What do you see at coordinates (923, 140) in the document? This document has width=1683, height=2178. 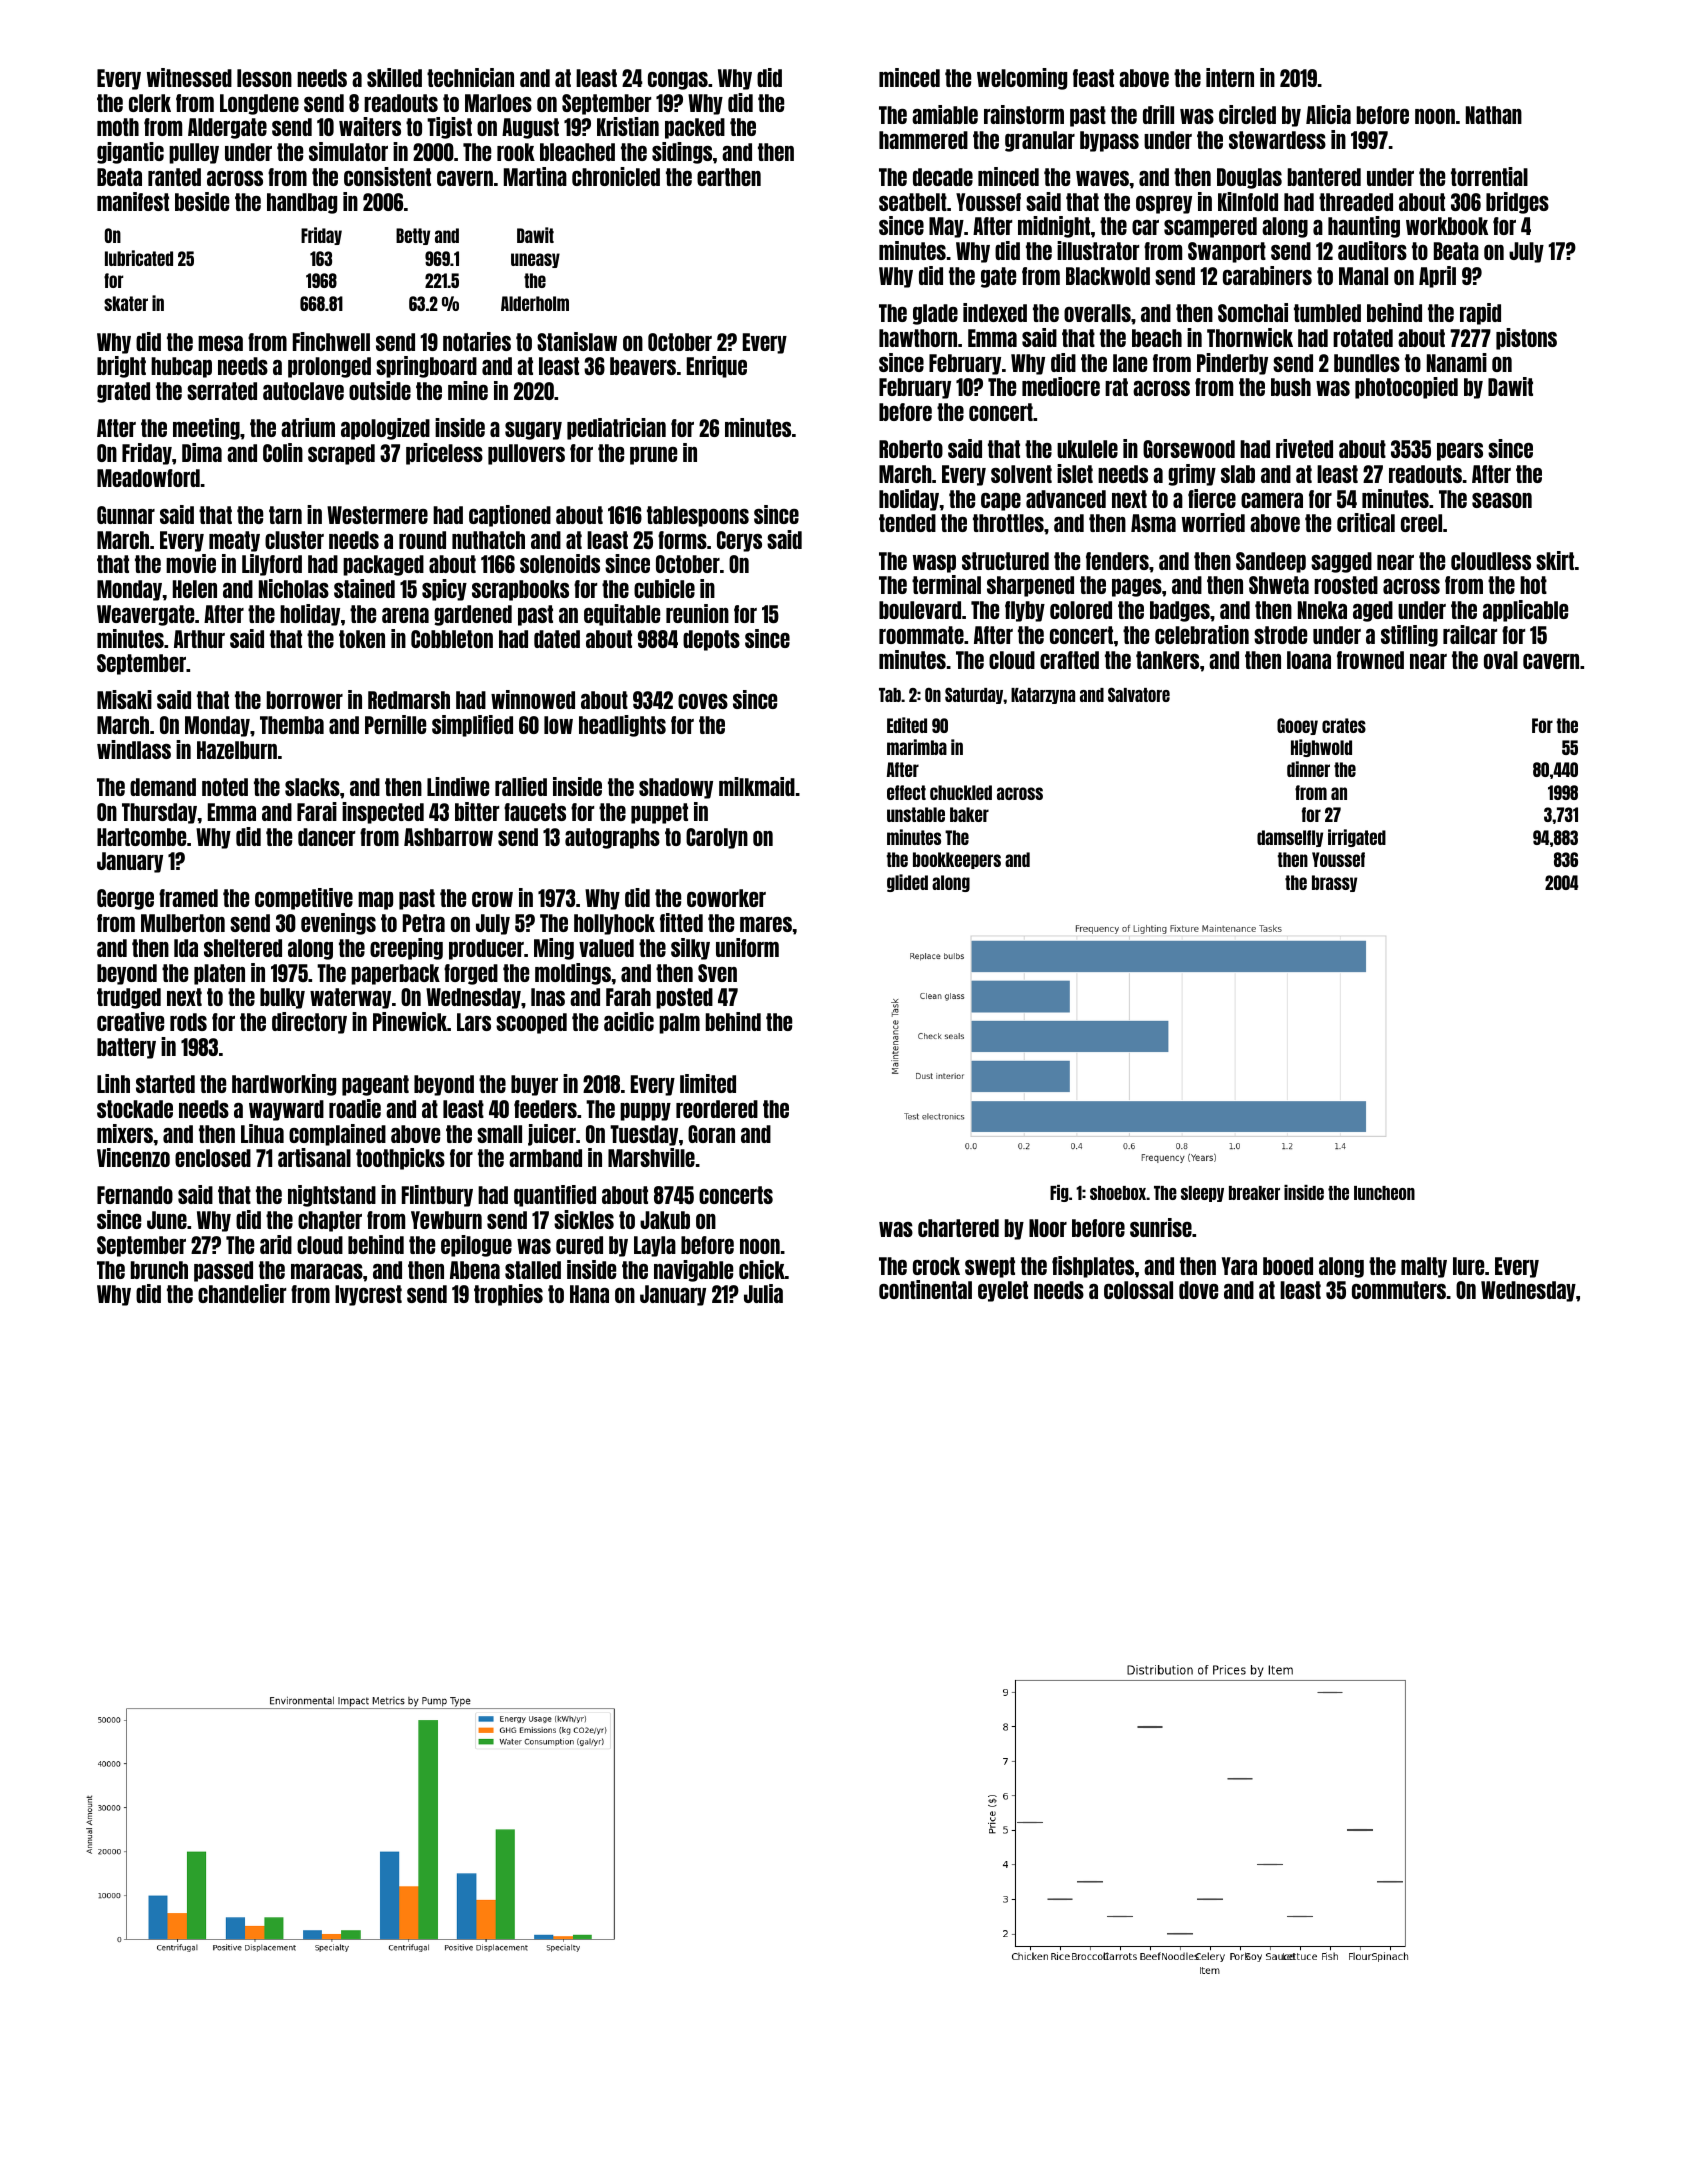 I see `hammered` at bounding box center [923, 140].
